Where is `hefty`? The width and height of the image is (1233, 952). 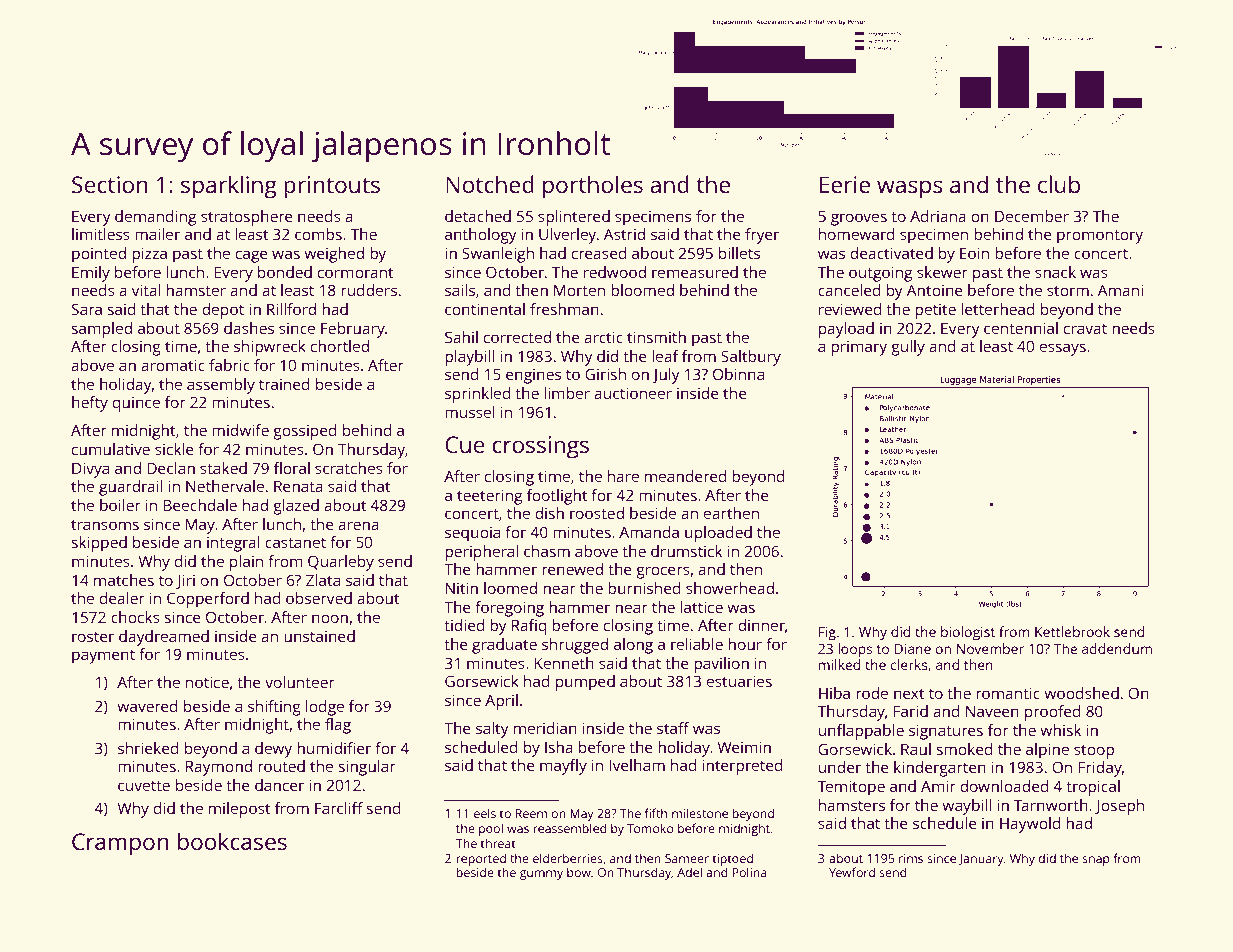 hefty is located at coordinates (90, 404).
